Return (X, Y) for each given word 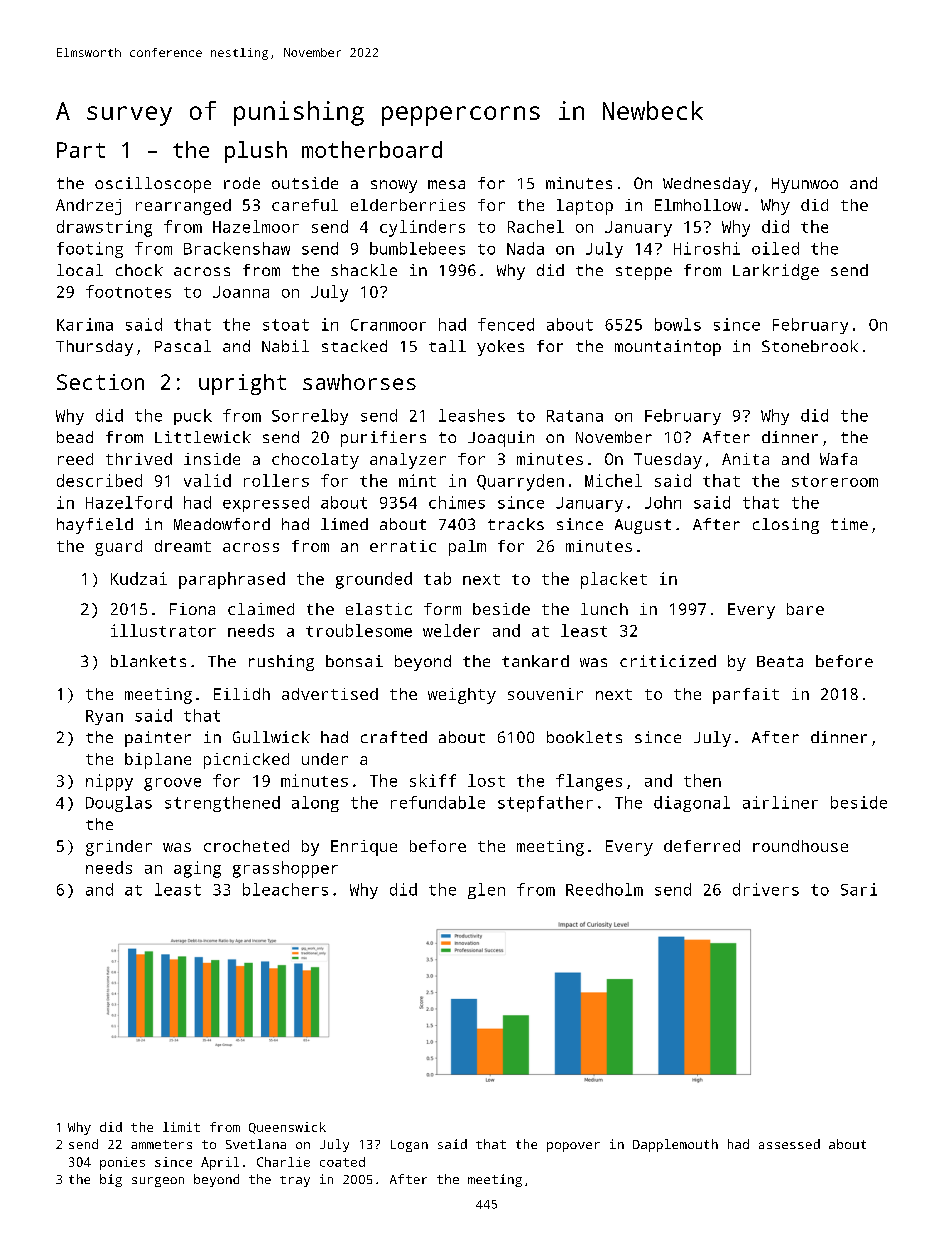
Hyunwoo (805, 185)
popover (573, 1147)
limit (181, 1127)
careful (305, 205)
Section (100, 382)
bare (805, 609)
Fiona (192, 609)
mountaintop (668, 348)
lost (486, 780)
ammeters (161, 1144)
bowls (678, 324)
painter (158, 739)
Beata (780, 661)
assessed (789, 1144)
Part (81, 150)
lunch (604, 609)
